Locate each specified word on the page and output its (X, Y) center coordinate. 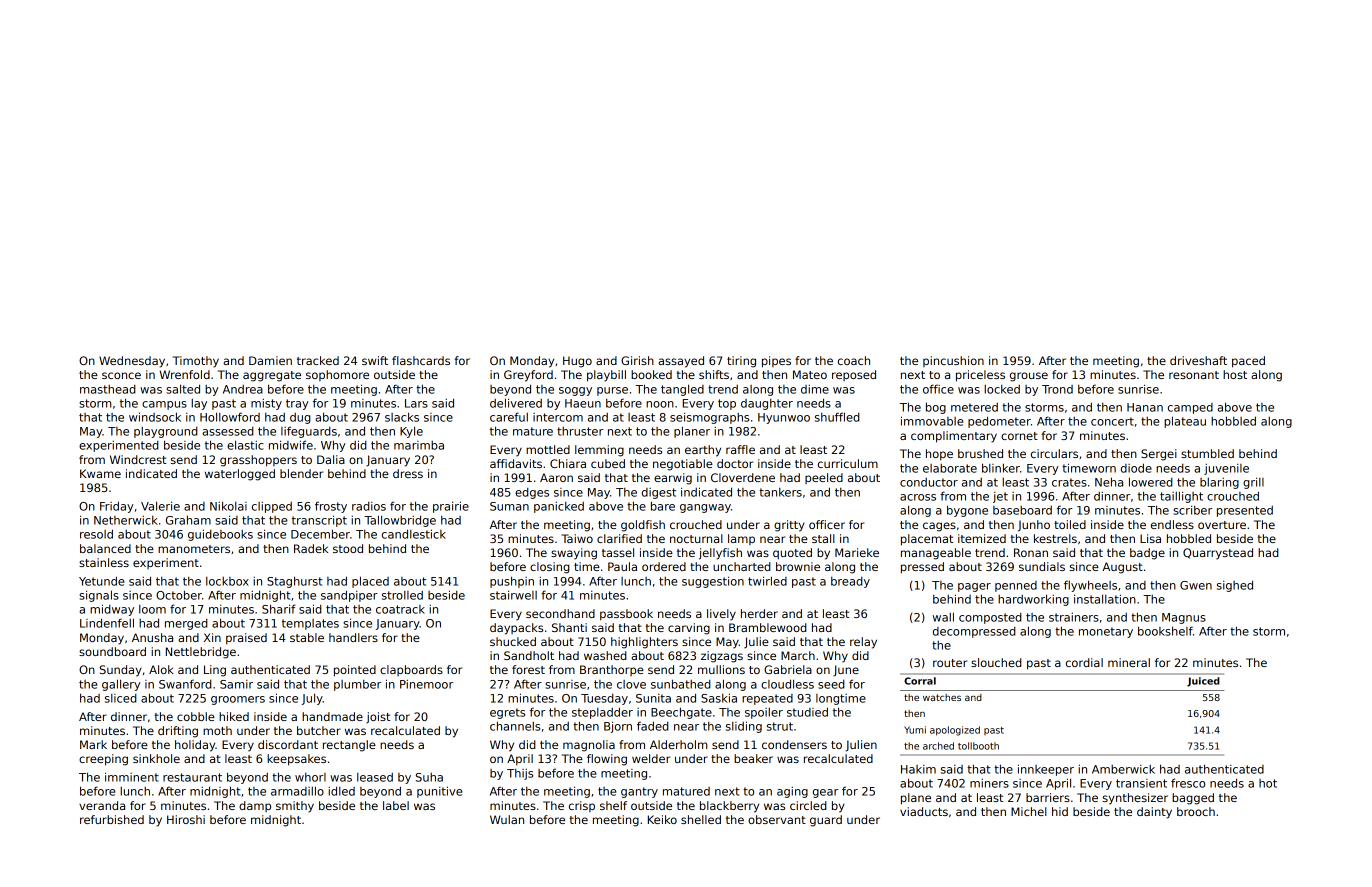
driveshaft (1198, 360)
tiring (741, 362)
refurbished (112, 819)
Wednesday (132, 362)
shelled (701, 819)
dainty (1154, 813)
